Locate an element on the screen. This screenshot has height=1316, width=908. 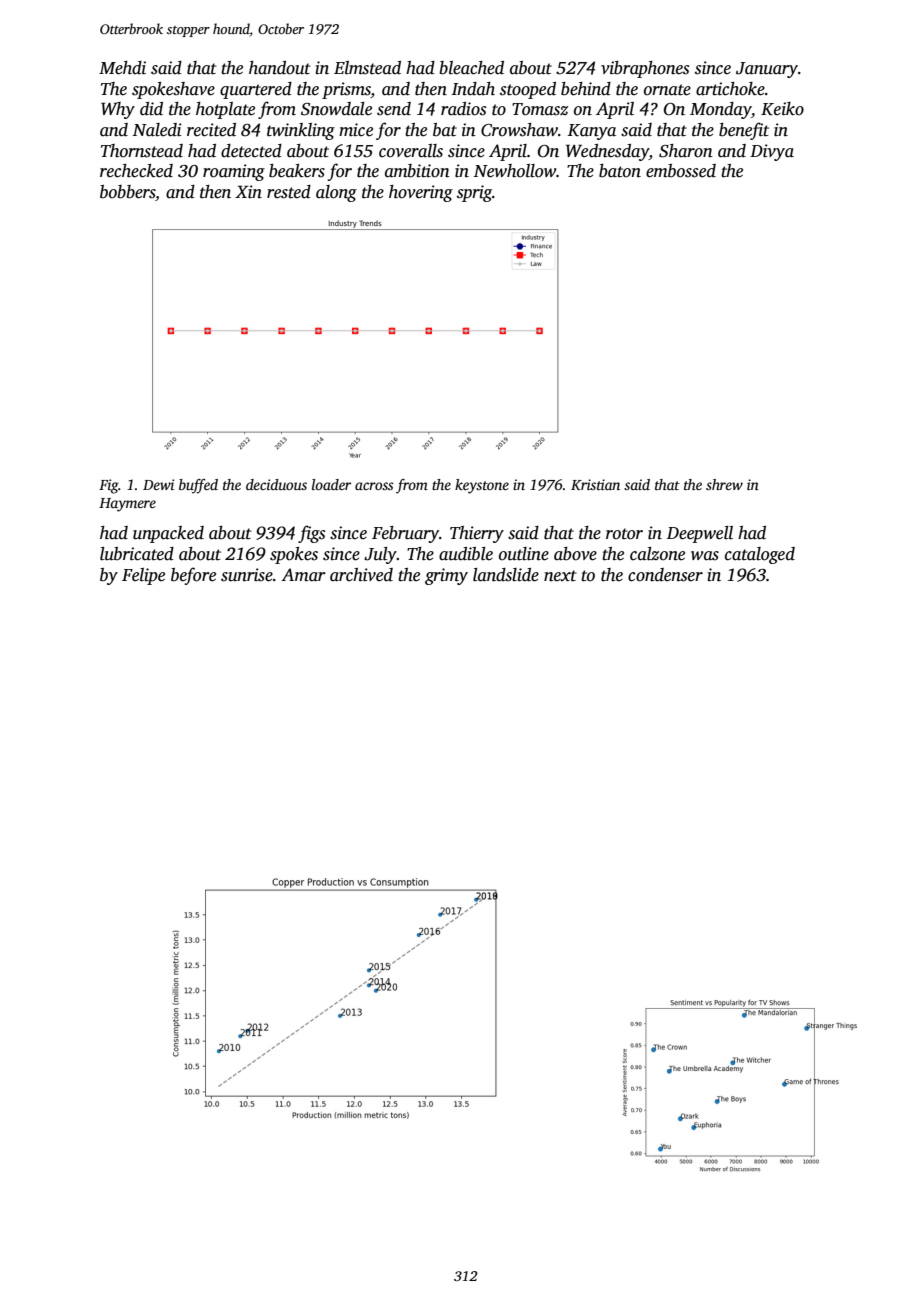
Kanya is located at coordinates (591, 132).
